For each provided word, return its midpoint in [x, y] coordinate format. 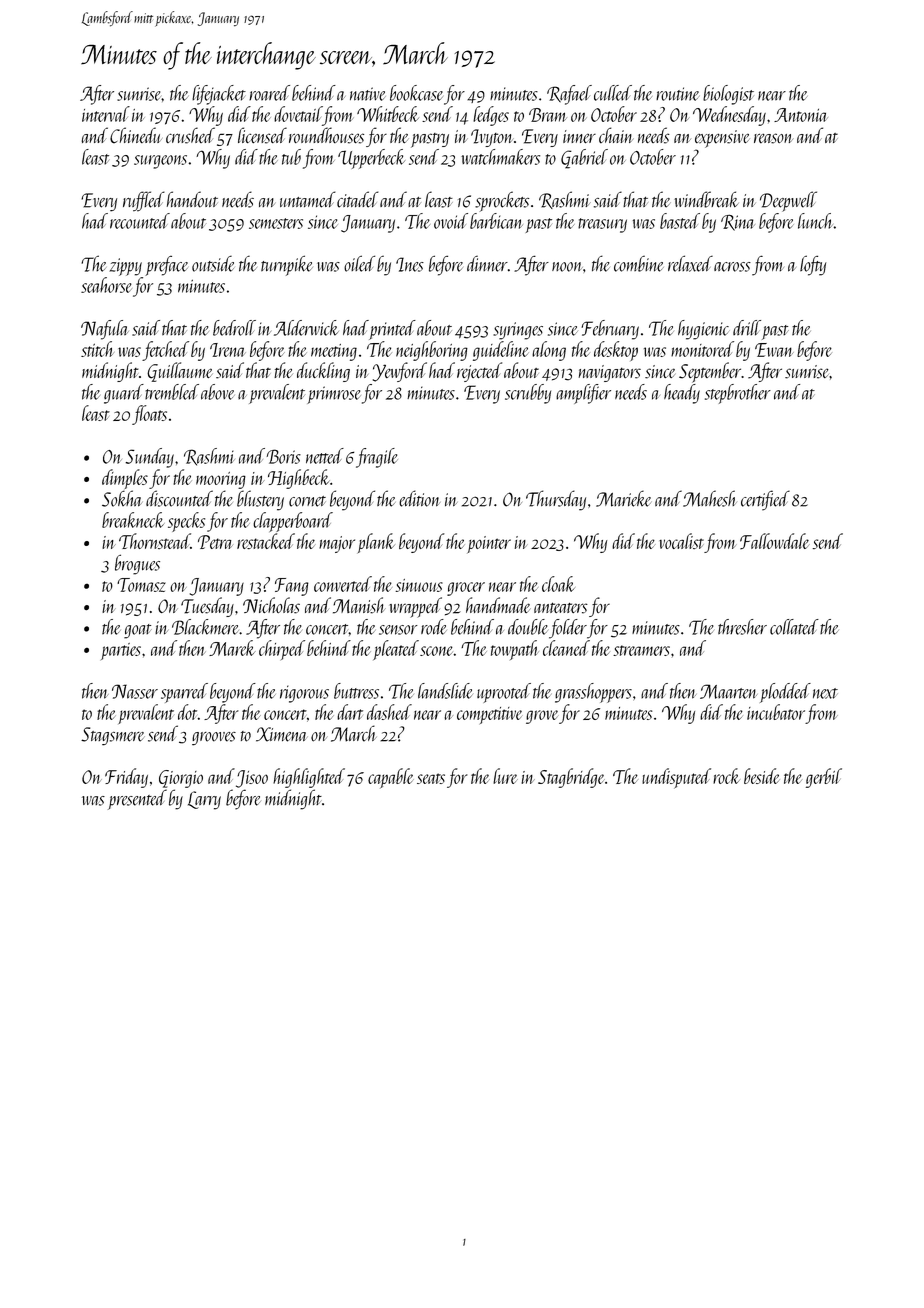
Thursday [556, 500]
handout [192, 199]
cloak [558, 584]
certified [765, 500]
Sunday [149, 458]
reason [774, 138]
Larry [204, 800]
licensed [262, 135]
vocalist [681, 541]
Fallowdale [775, 541]
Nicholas [271, 605]
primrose [334, 395]
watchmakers [500, 157]
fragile [377, 458]
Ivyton [492, 138]
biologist [728, 95]
